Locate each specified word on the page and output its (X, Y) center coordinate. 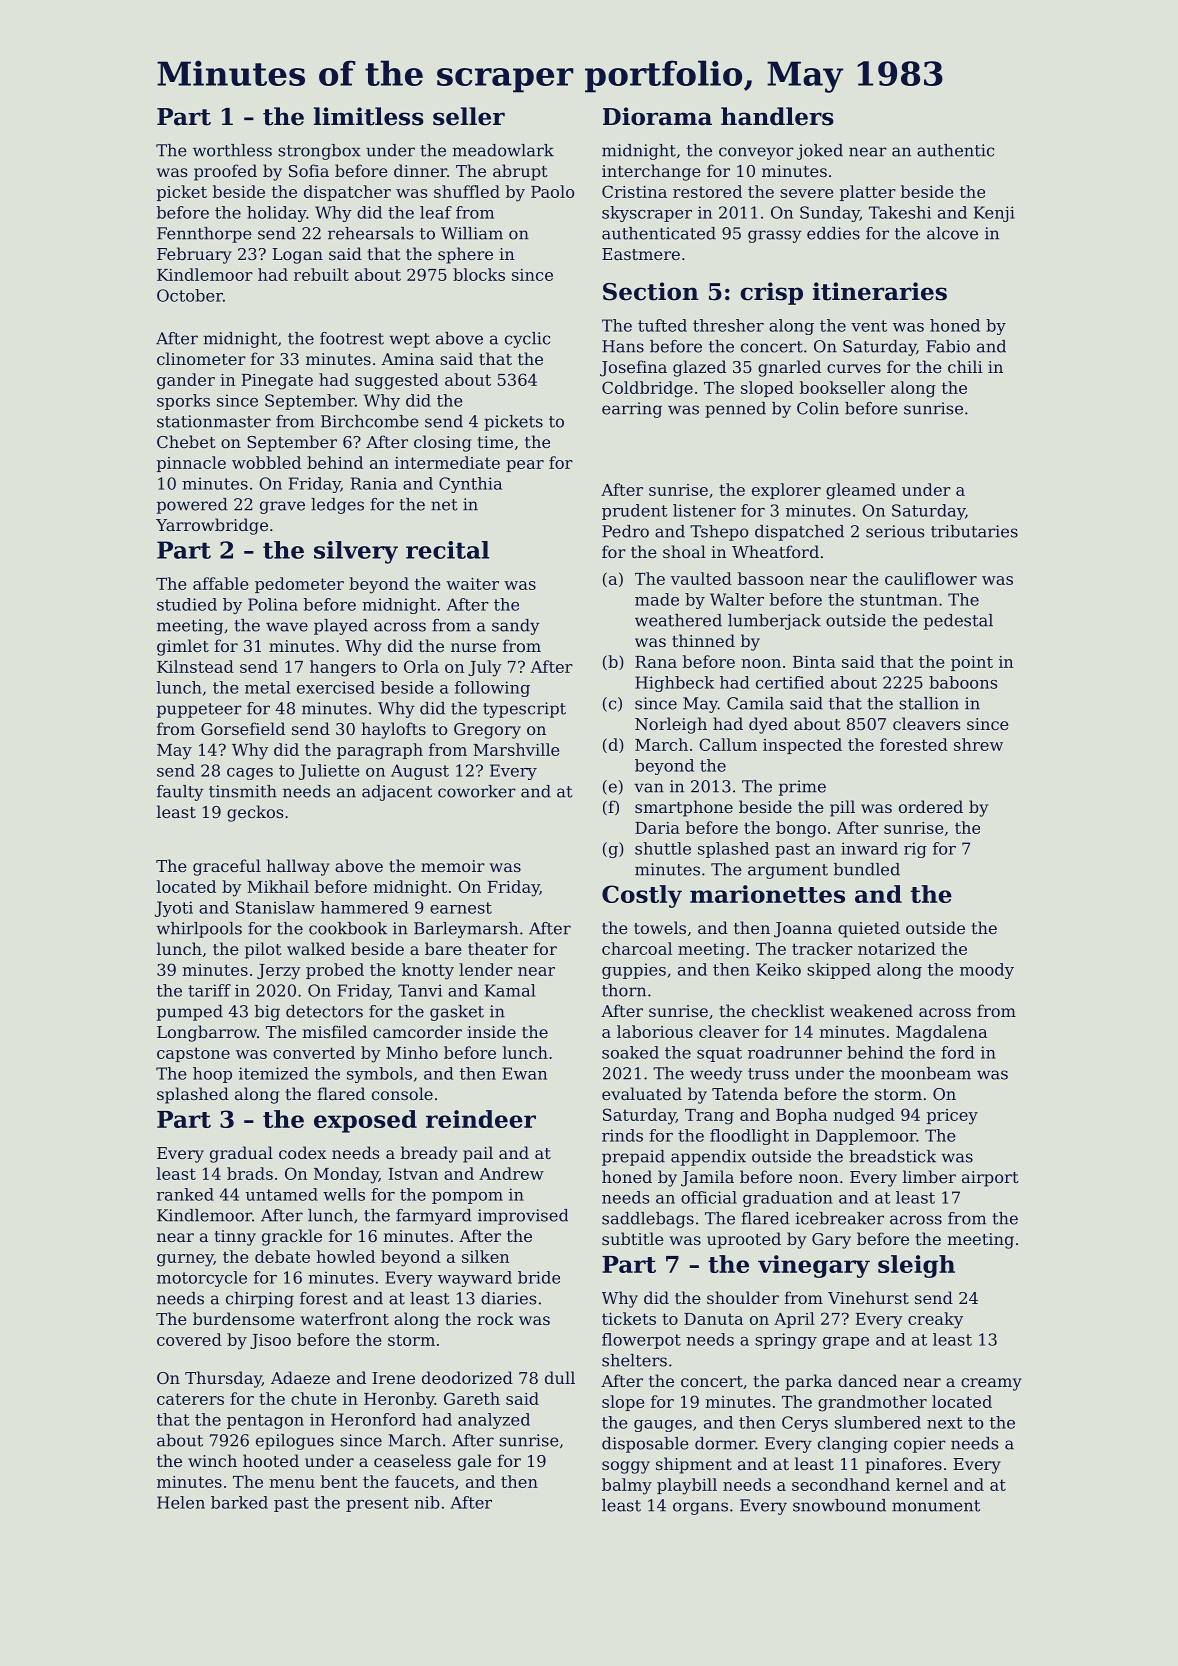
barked (239, 1502)
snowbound (839, 1505)
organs (700, 1508)
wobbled (266, 462)
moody (987, 971)
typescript (524, 710)
